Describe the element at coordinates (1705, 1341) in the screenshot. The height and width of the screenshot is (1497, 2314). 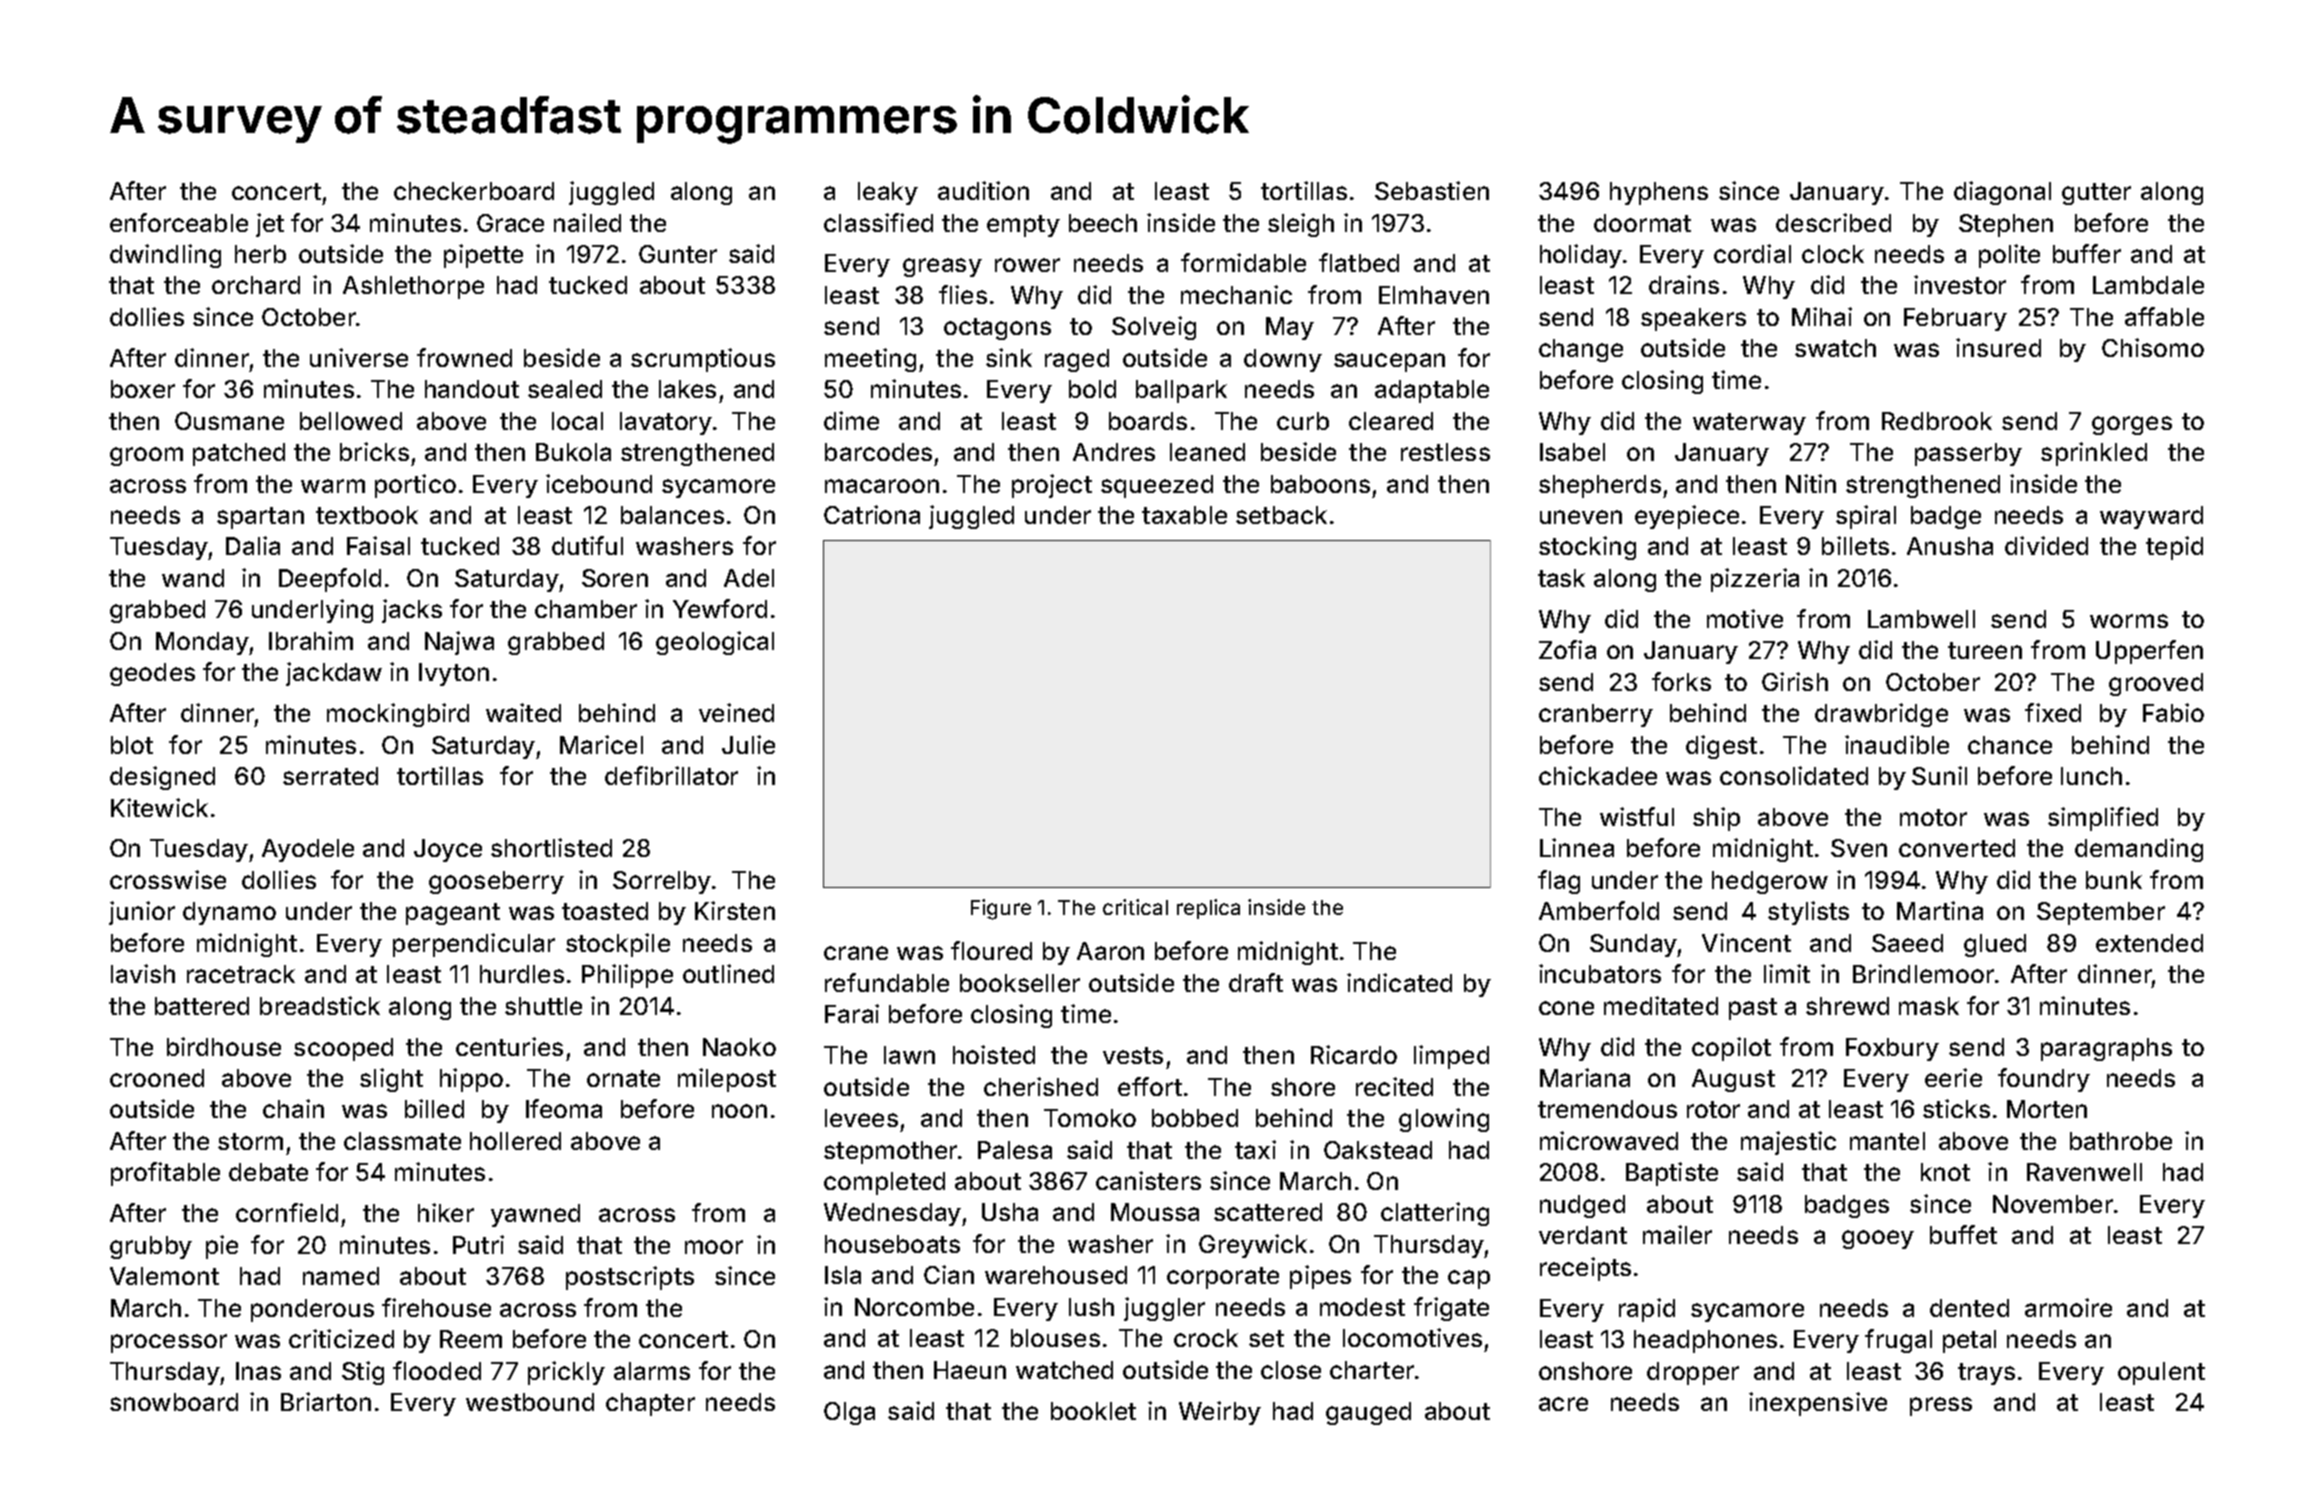
I see `headphones` at that location.
